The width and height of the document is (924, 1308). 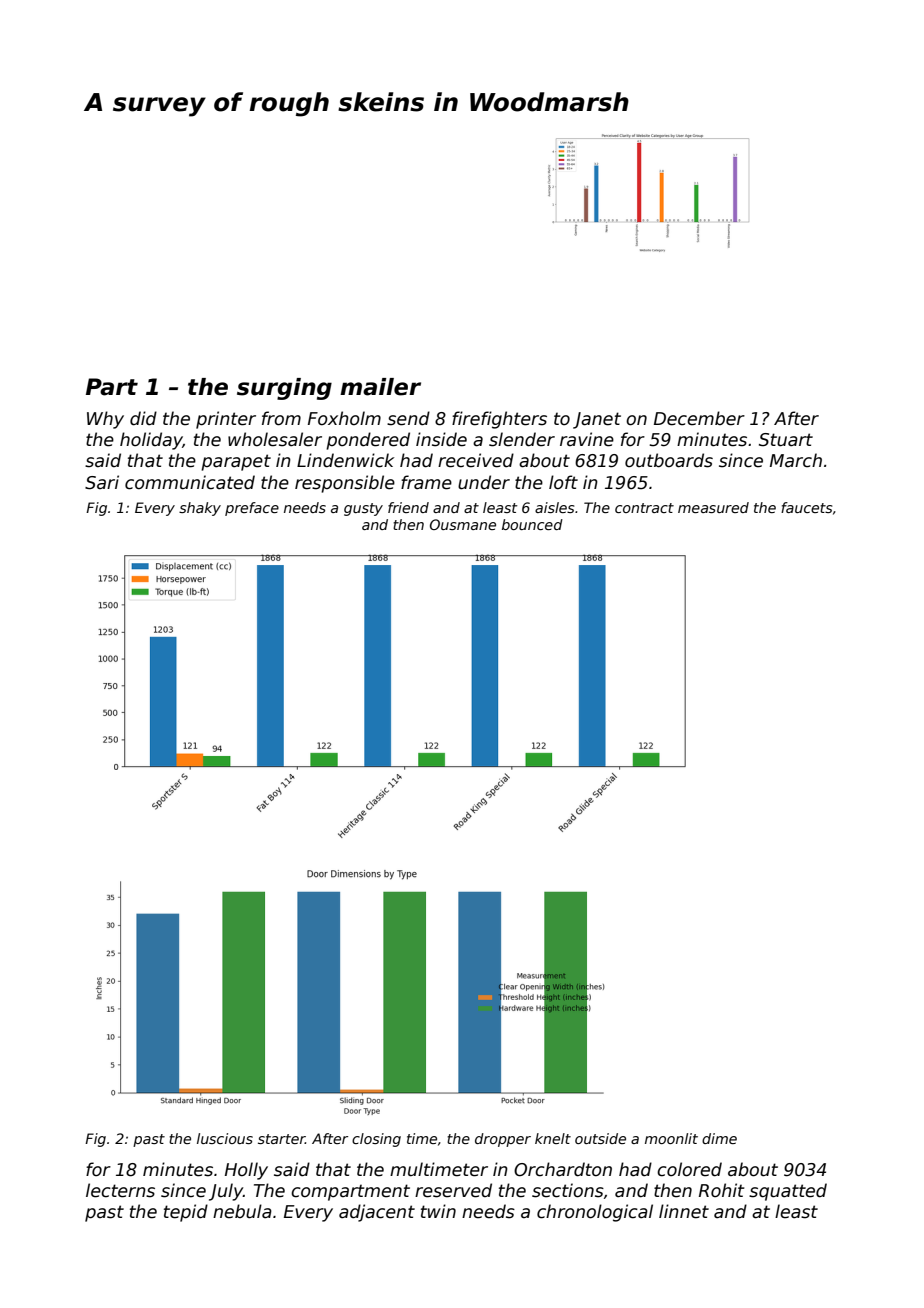 I want to click on tepid, so click(x=186, y=1213).
